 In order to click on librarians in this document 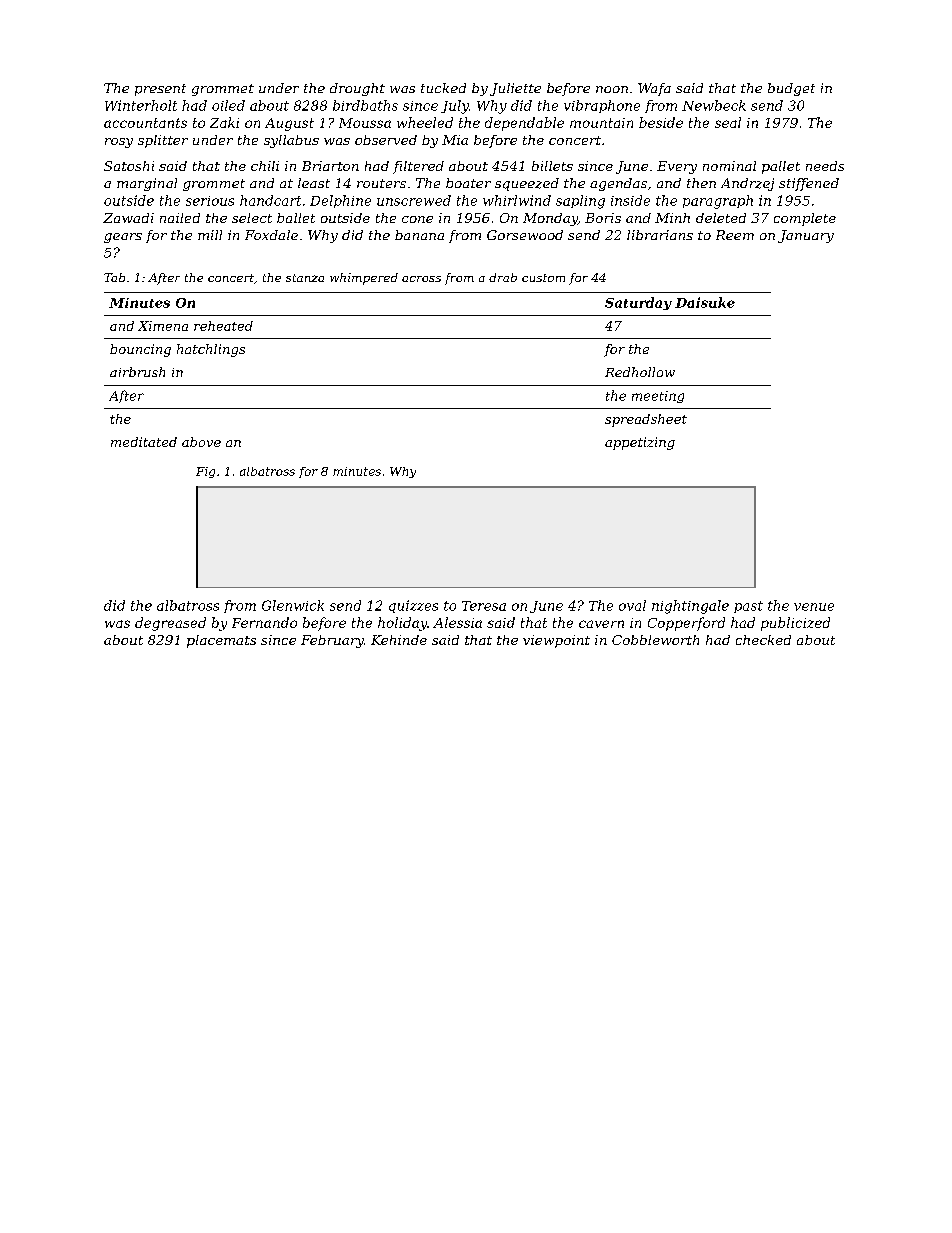, I will do `click(660, 235)`.
